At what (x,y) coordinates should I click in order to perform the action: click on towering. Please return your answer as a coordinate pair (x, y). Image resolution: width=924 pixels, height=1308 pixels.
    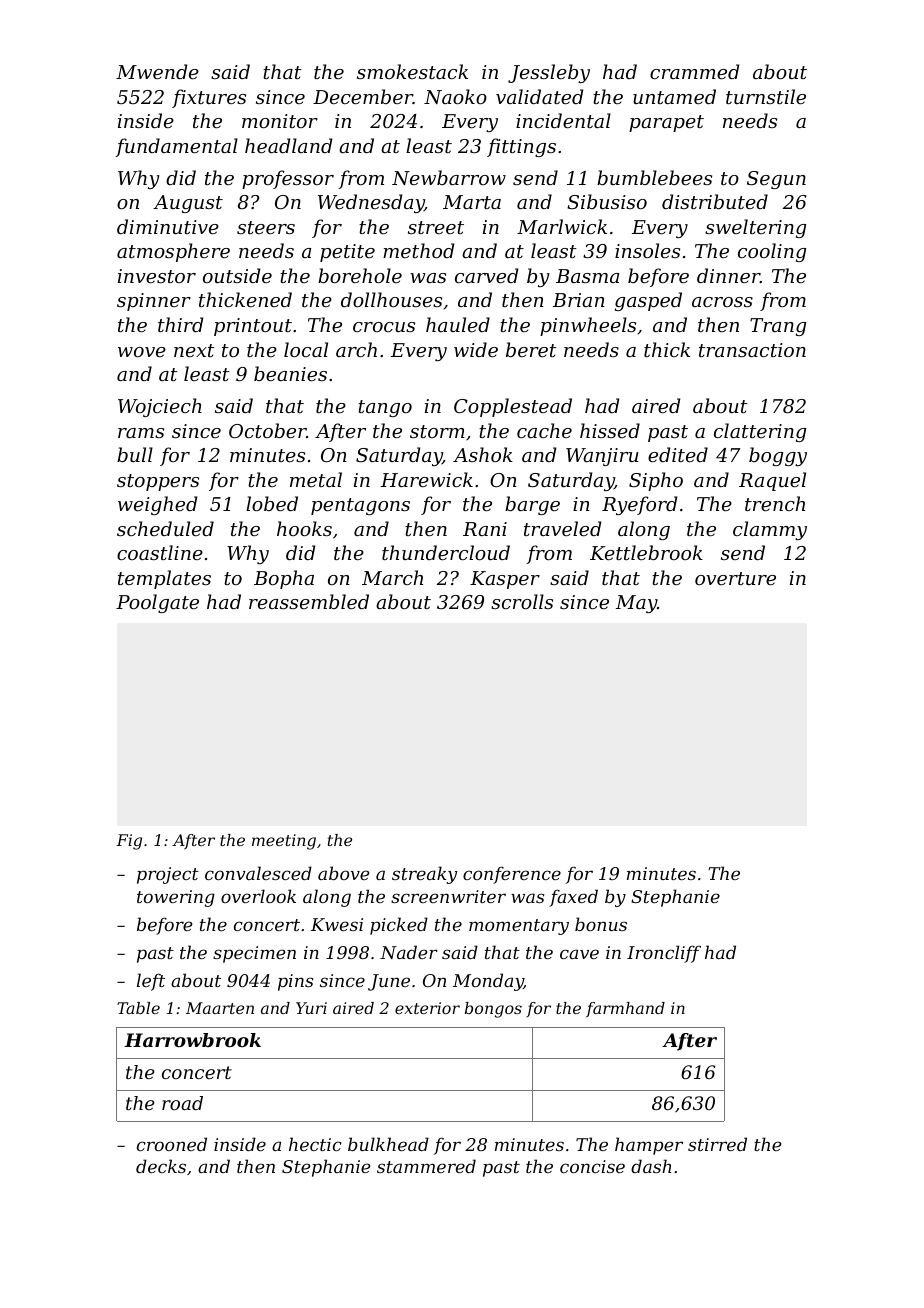
    Looking at the image, I should click on (176, 898).
